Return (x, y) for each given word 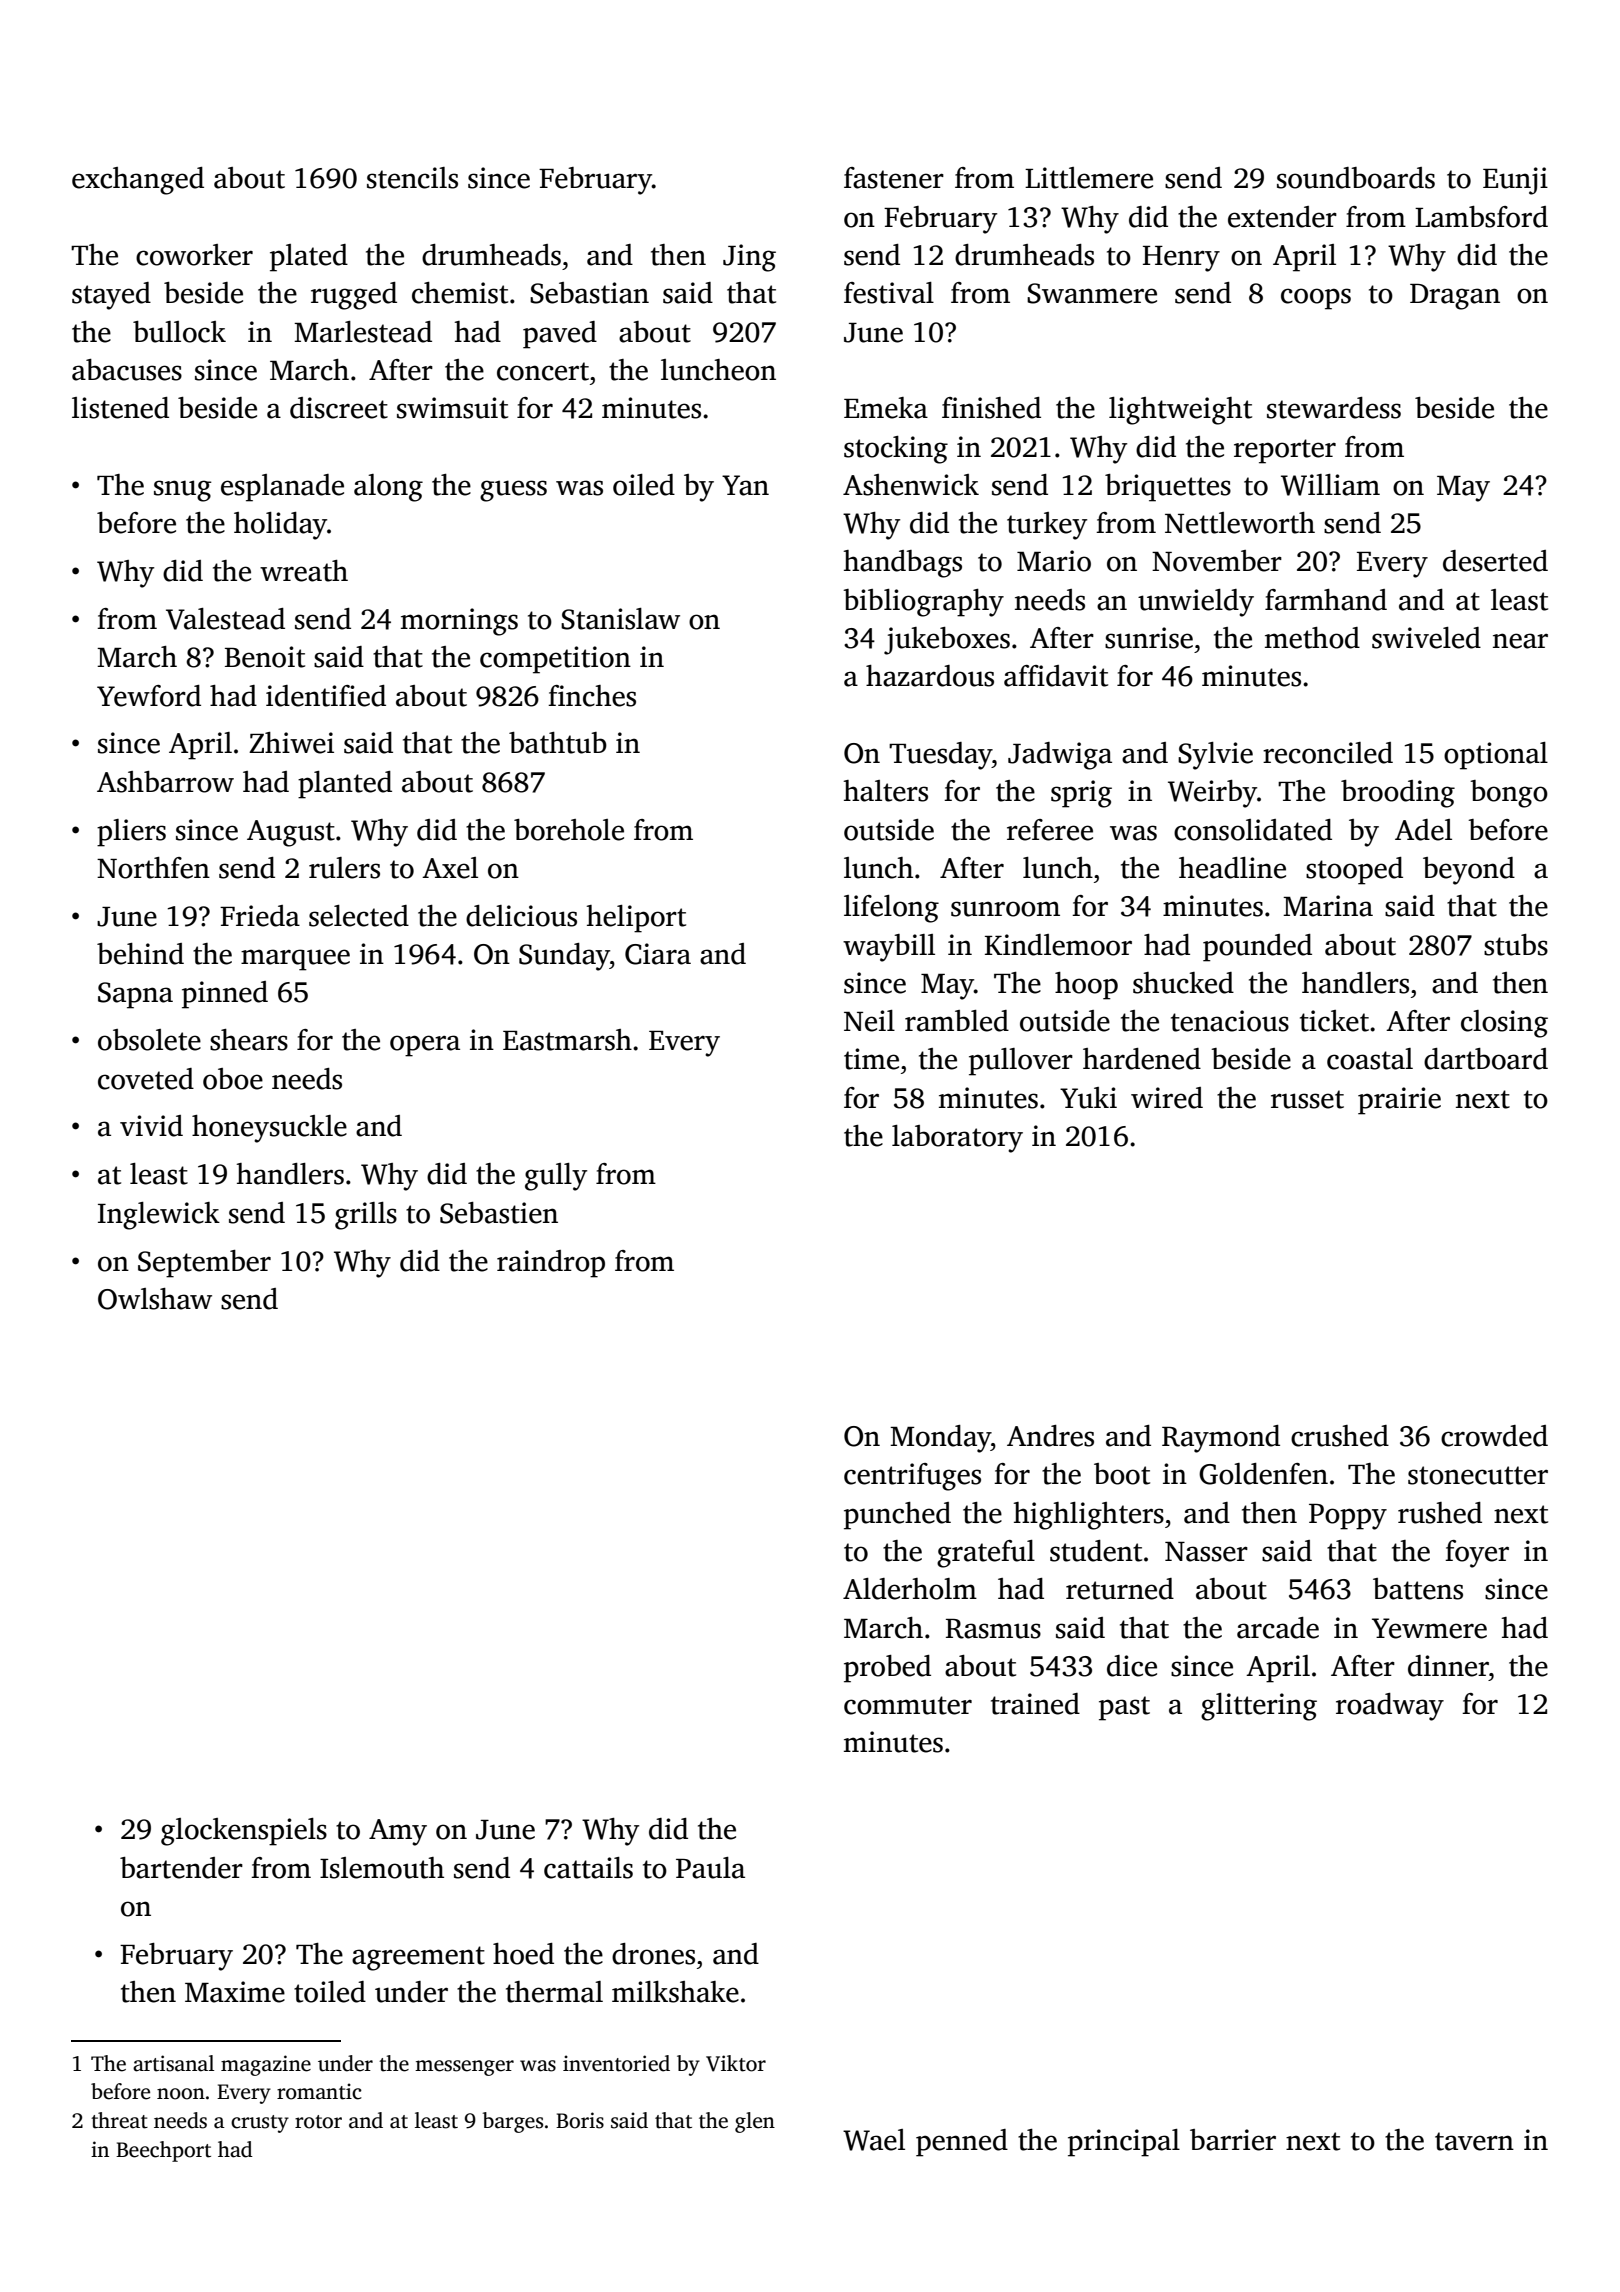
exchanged (138, 181)
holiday (280, 526)
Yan (745, 485)
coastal (1370, 1059)
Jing (749, 258)
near (1520, 641)
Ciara (658, 954)
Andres (1050, 1436)
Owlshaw (155, 1299)
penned (962, 2143)
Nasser (1206, 1552)
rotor (318, 2122)
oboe (233, 1079)
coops (1316, 299)
